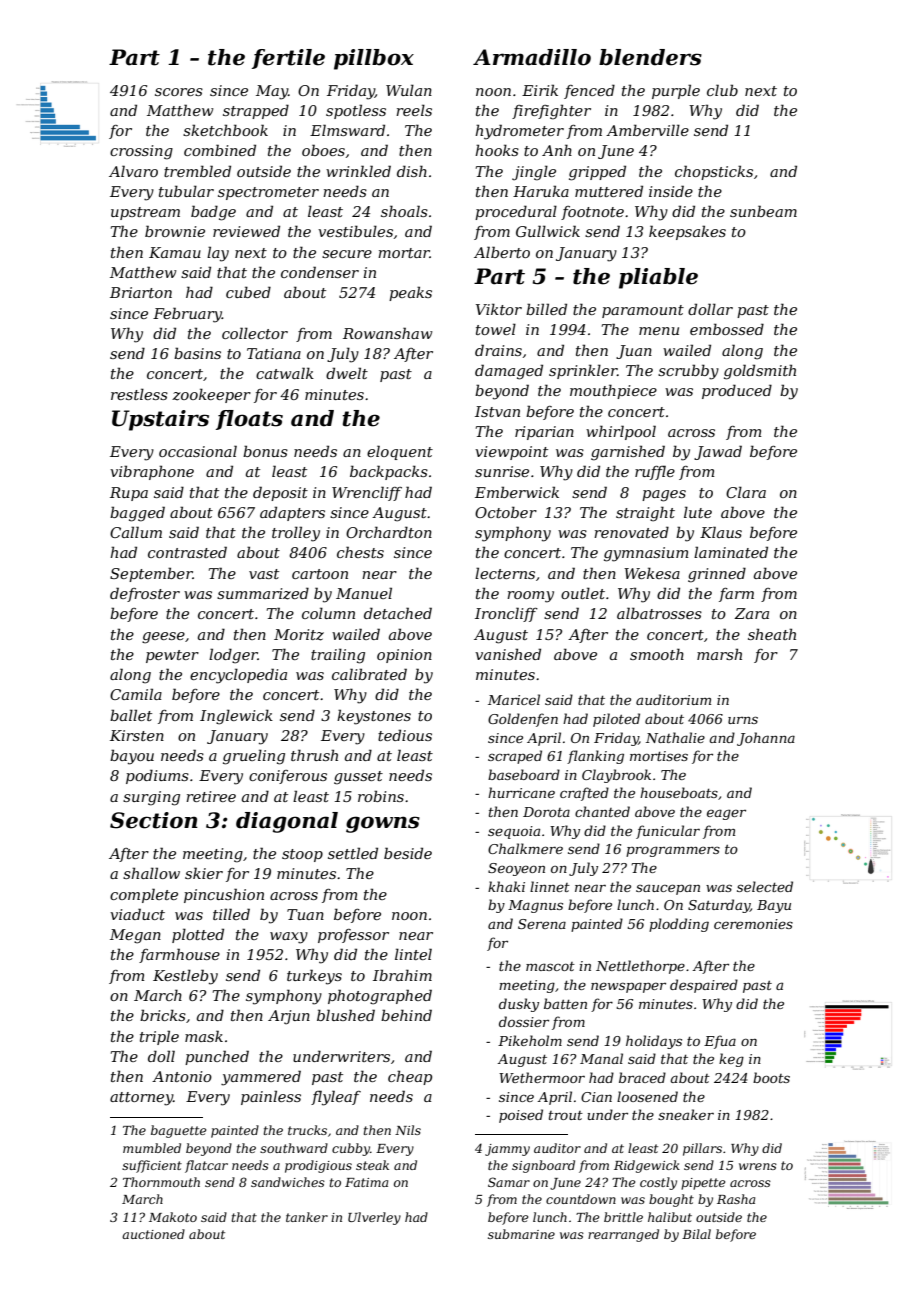 The width and height of the page is (908, 1316). Describe the element at coordinates (650, 57) in the page. I see `blenders` at that location.
